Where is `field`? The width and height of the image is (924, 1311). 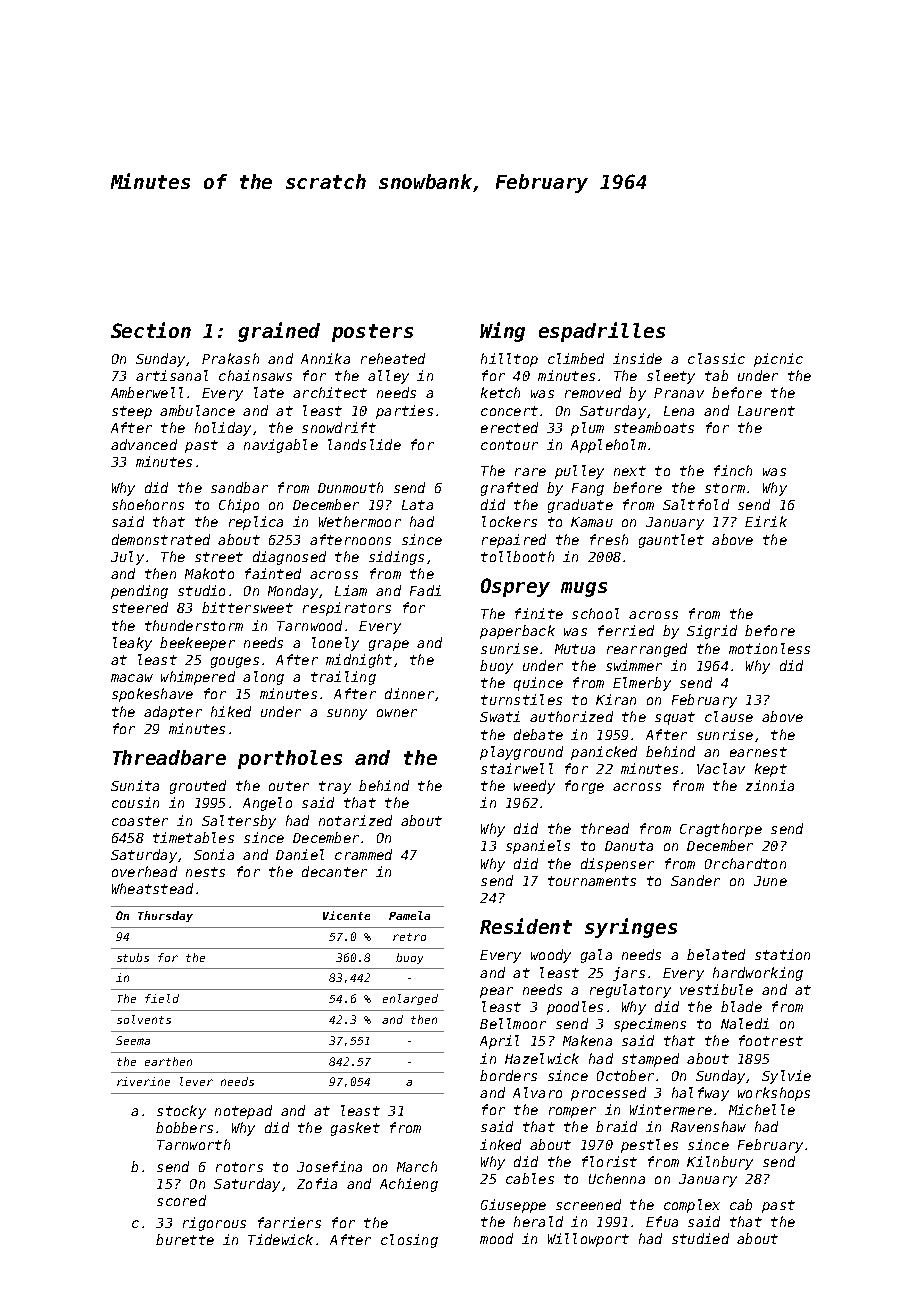 field is located at coordinates (162, 998).
